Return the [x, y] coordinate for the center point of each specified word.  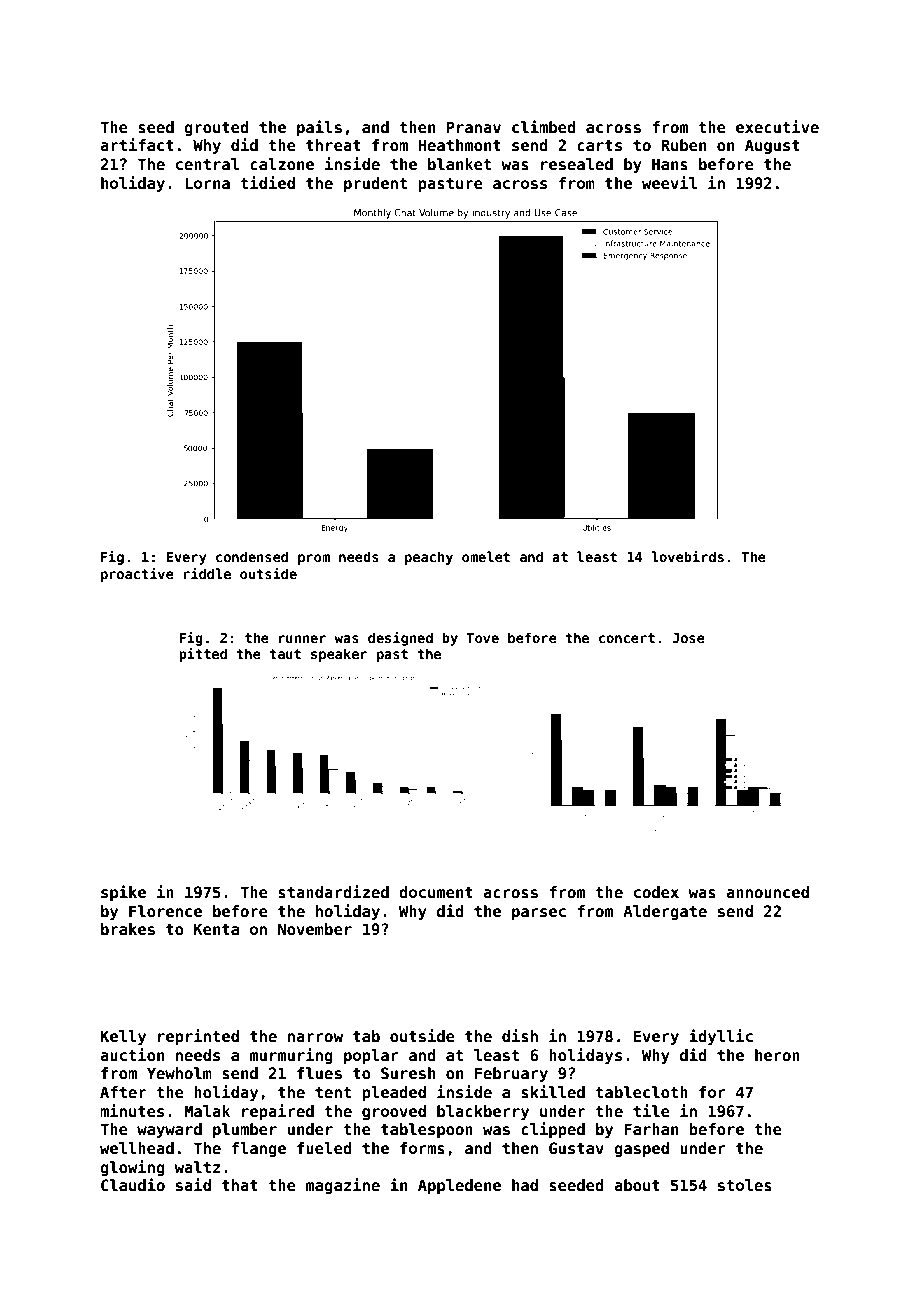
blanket [459, 164]
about [637, 1185]
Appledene [459, 1186]
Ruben [683, 145]
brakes [128, 929]
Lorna [207, 183]
